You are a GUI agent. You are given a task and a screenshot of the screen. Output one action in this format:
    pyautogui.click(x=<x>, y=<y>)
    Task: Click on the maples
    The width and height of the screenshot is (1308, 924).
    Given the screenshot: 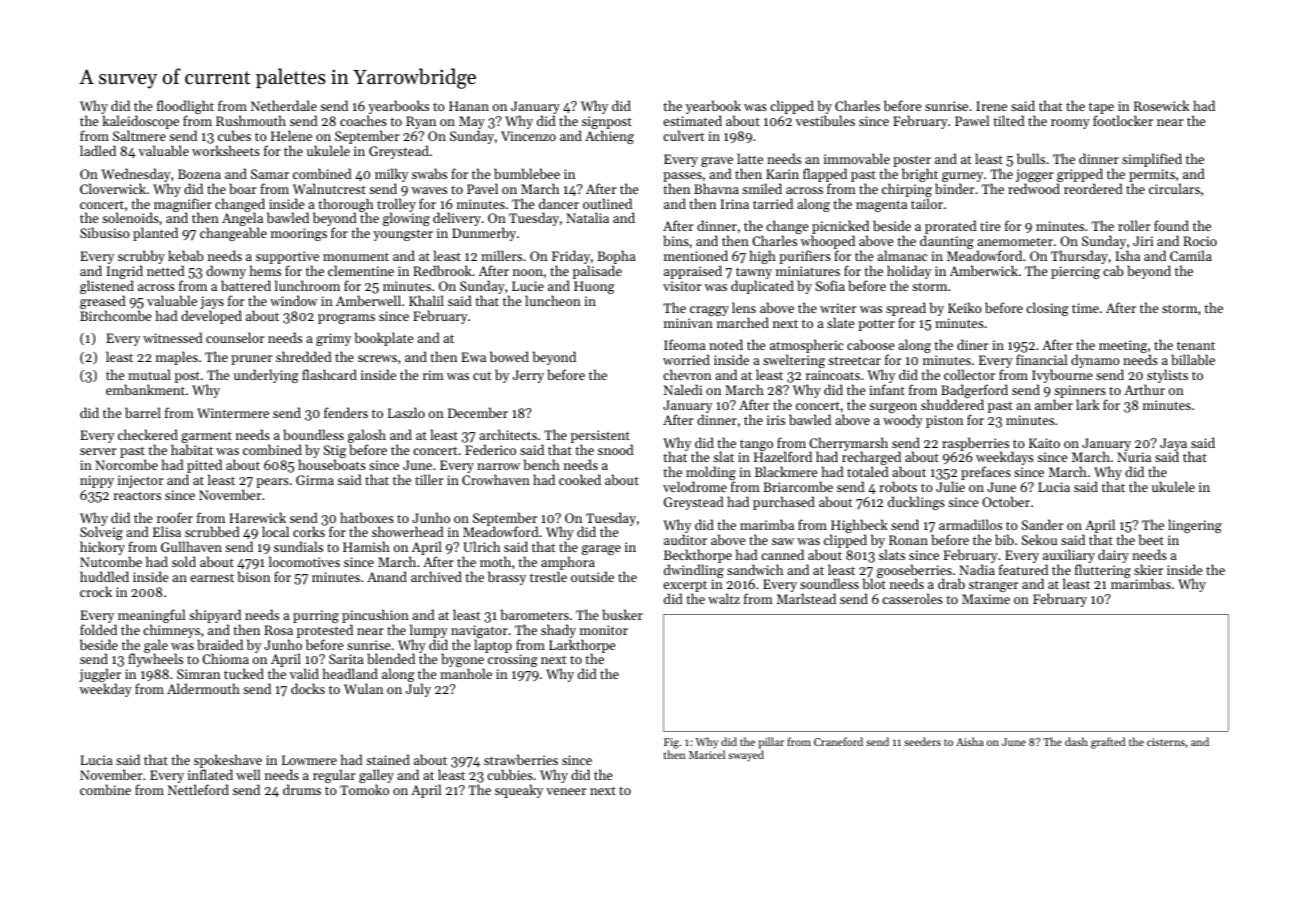 What is the action you would take?
    pyautogui.click(x=177, y=358)
